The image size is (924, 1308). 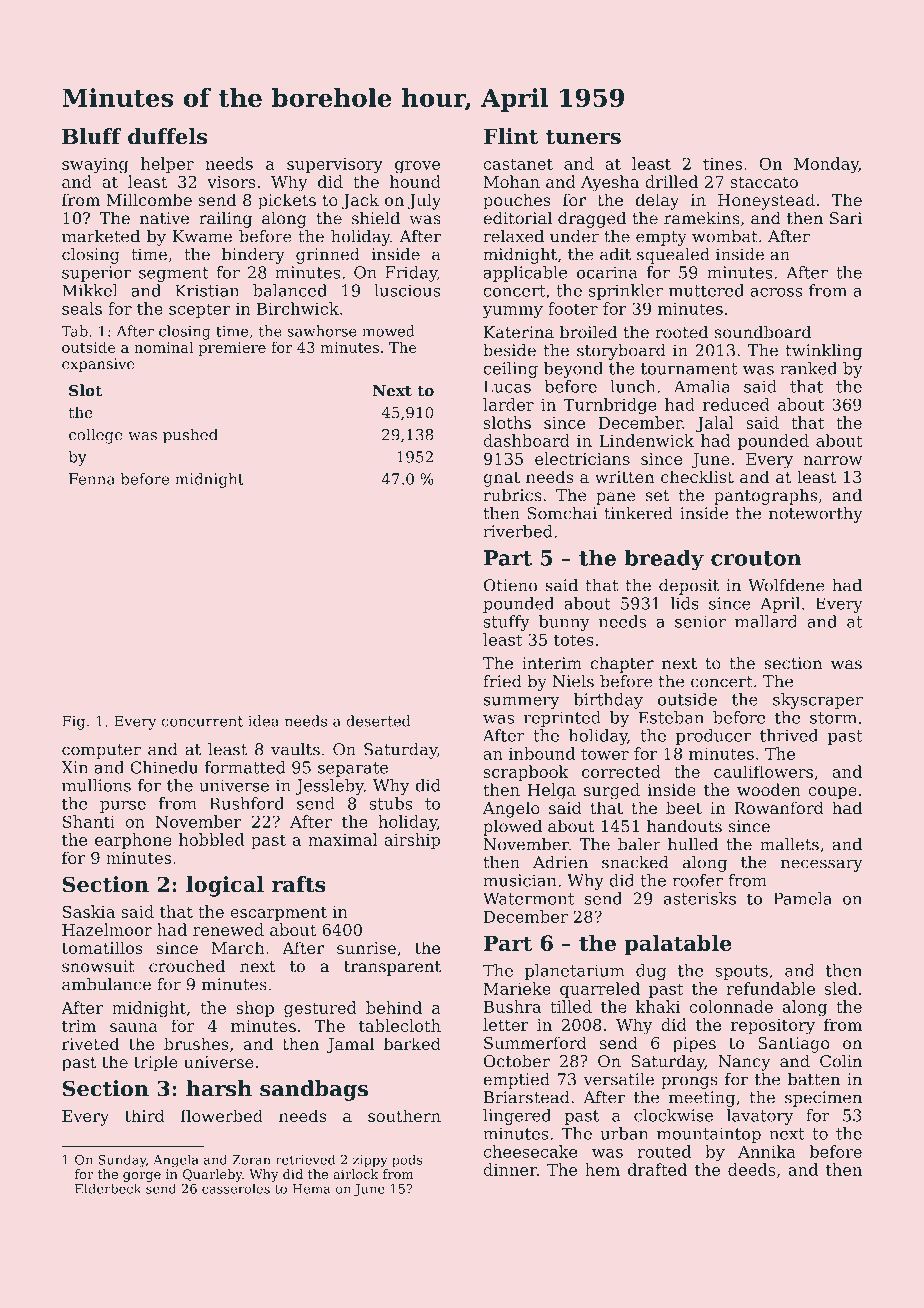 I want to click on rafts, so click(x=299, y=884).
